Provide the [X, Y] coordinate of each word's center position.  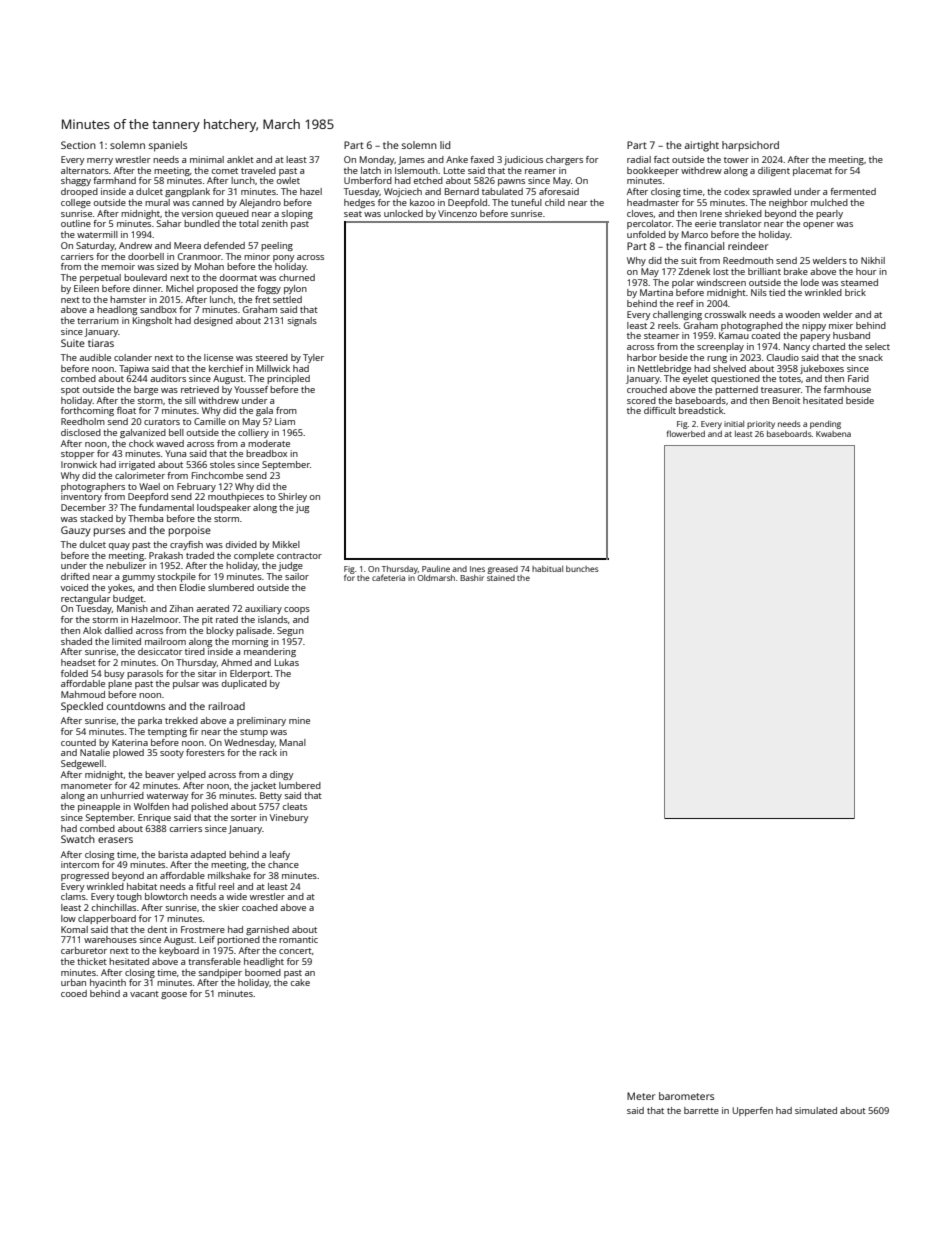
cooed [74, 993]
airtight [701, 146]
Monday [377, 160]
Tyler [313, 358]
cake [300, 982]
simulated [816, 1110]
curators [162, 422]
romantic [298, 939]
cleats [295, 806]
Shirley [292, 497]
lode [810, 282]
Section [78, 145]
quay [119, 546]
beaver [160, 774]
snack [871, 357]
